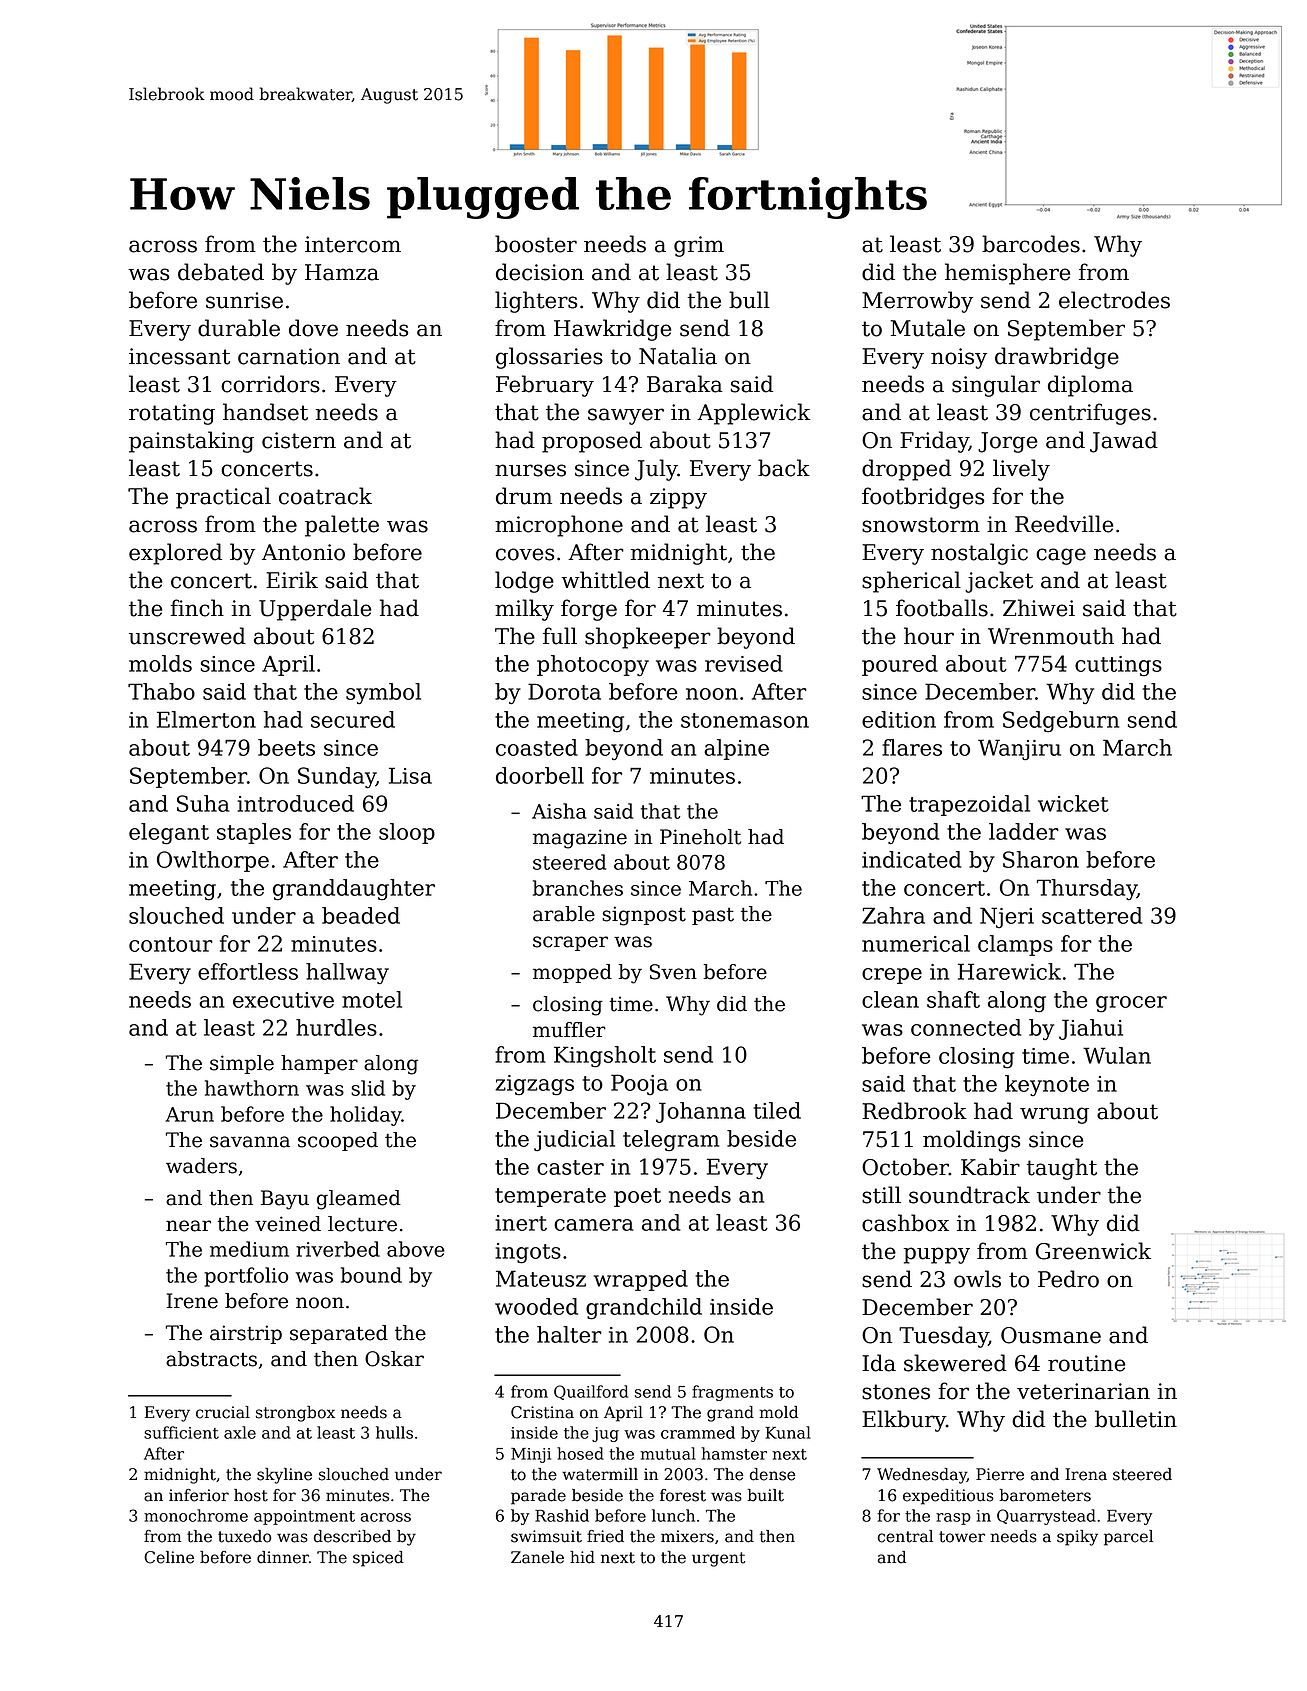  Describe the element at coordinates (699, 246) in the document. I see `grim` at that location.
